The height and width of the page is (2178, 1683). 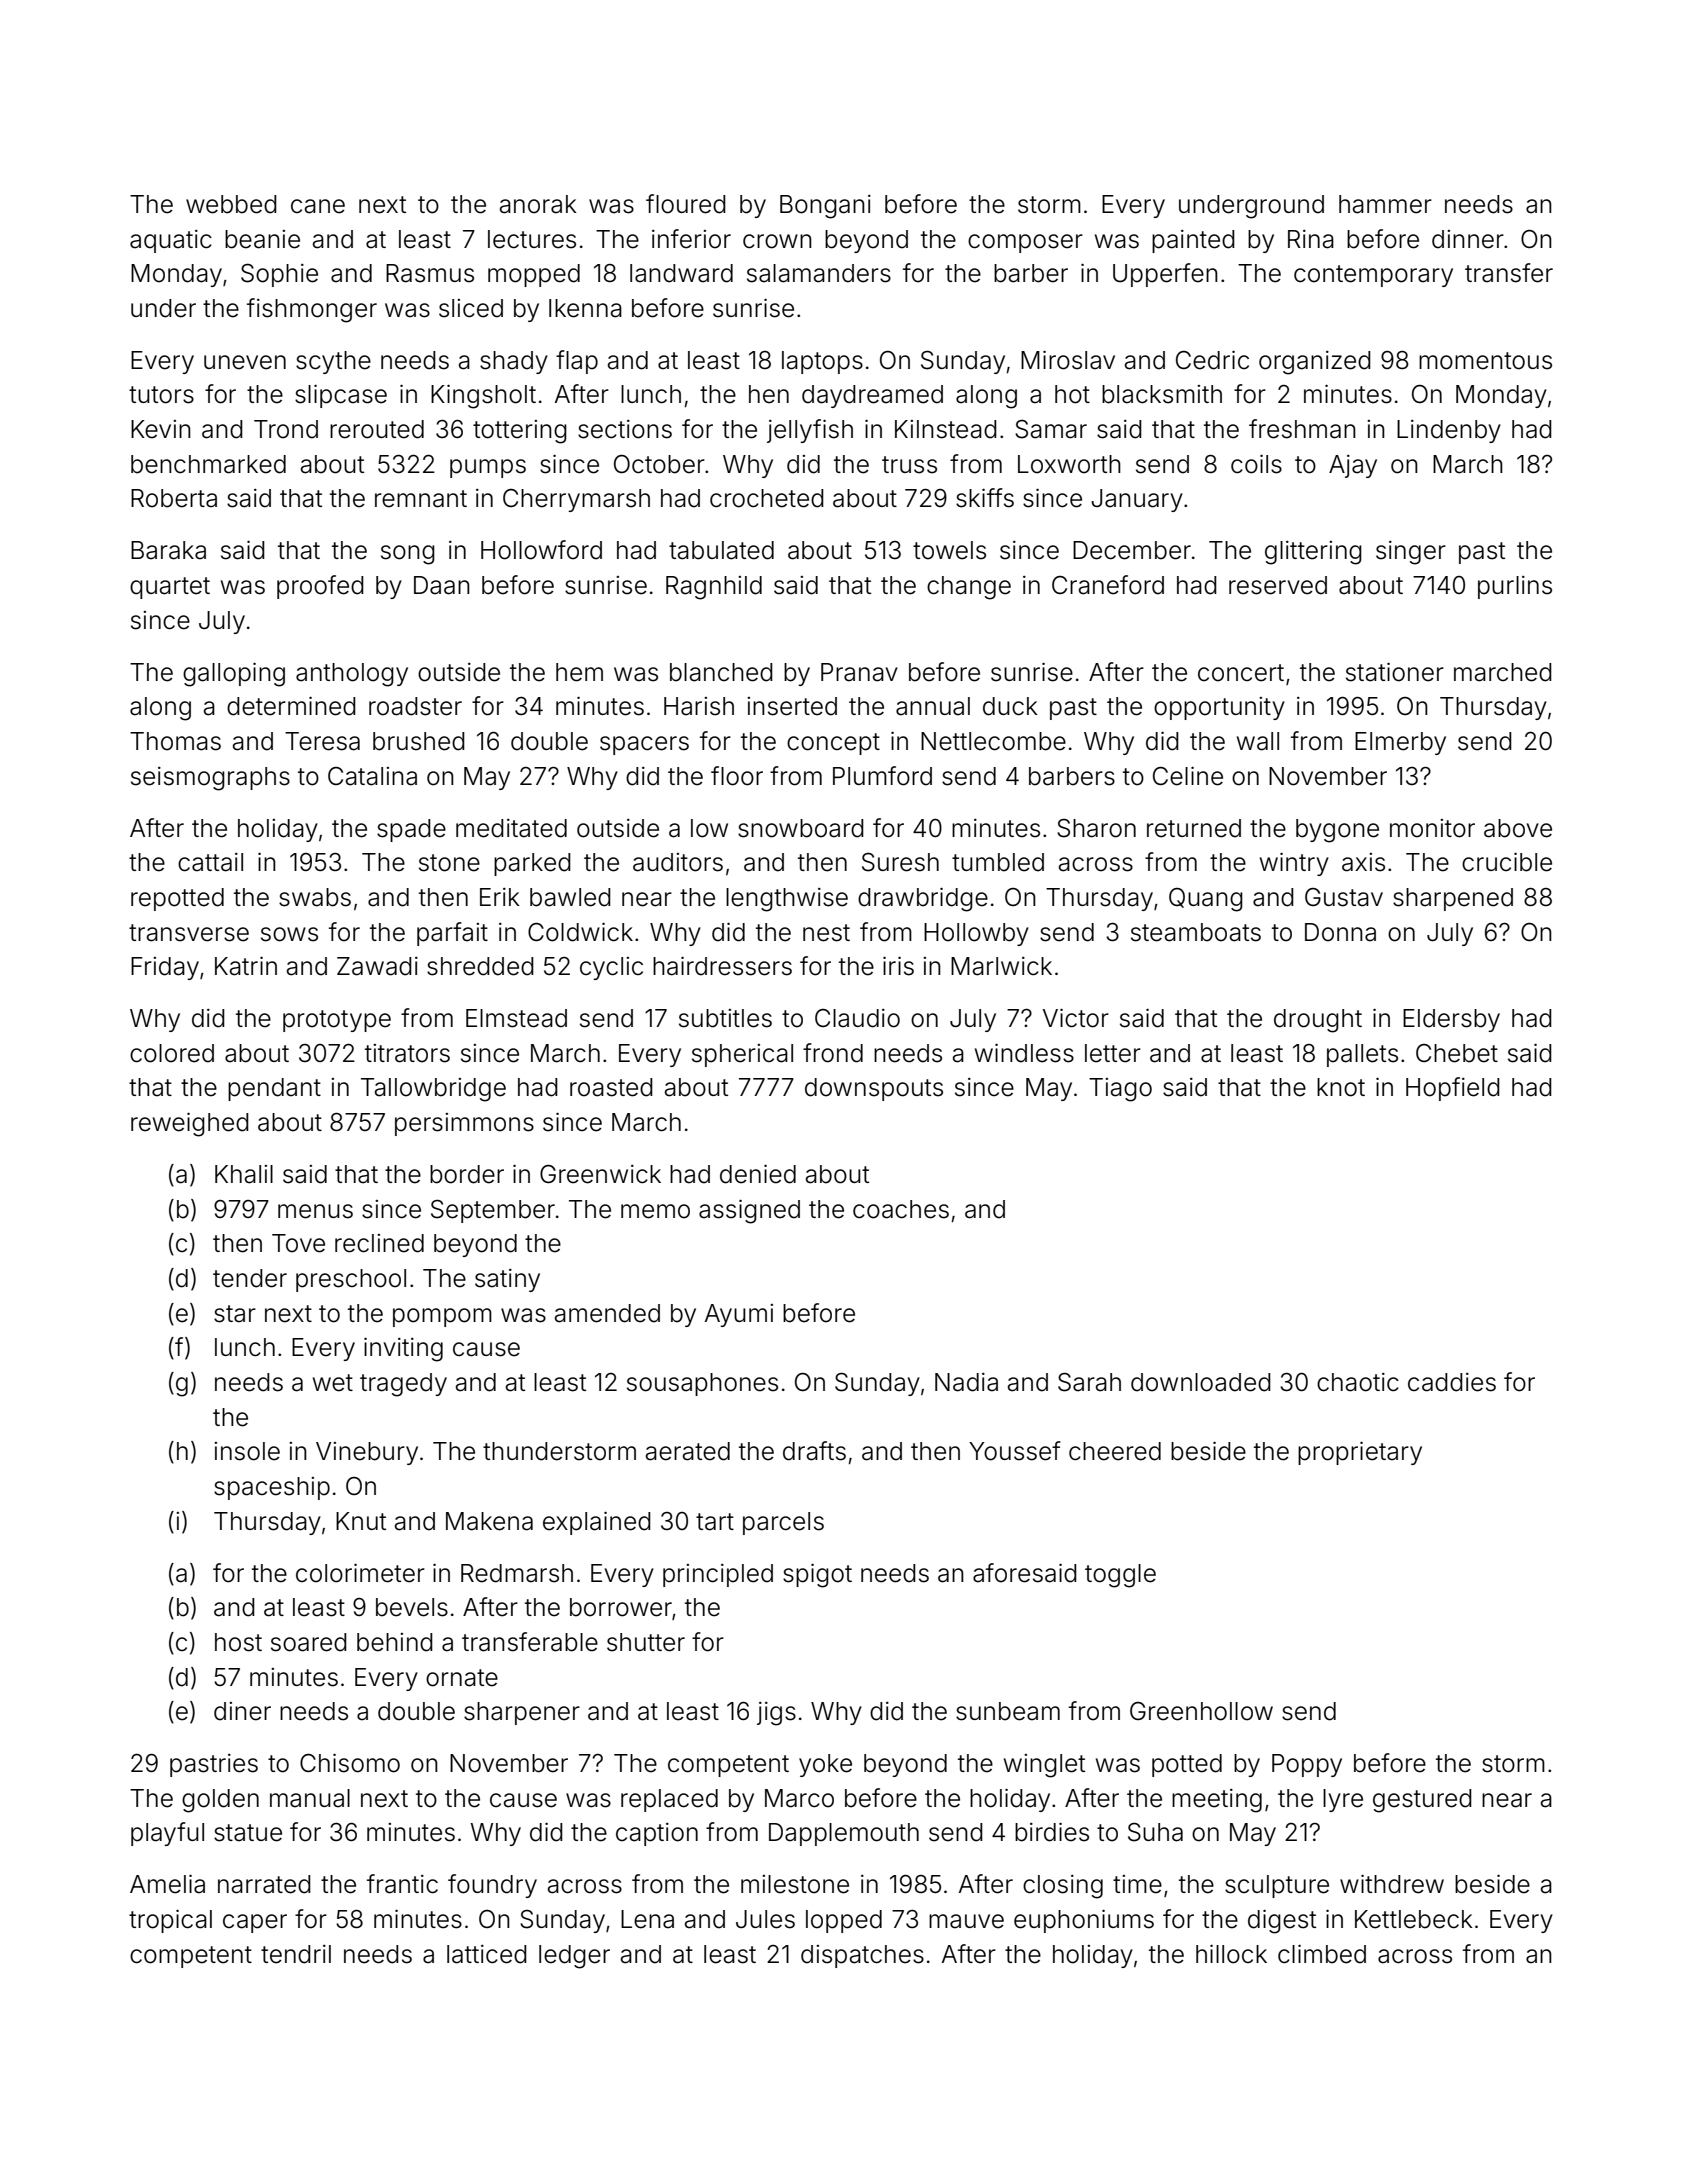 What do you see at coordinates (976, 934) in the page?
I see `Hollowby` at bounding box center [976, 934].
